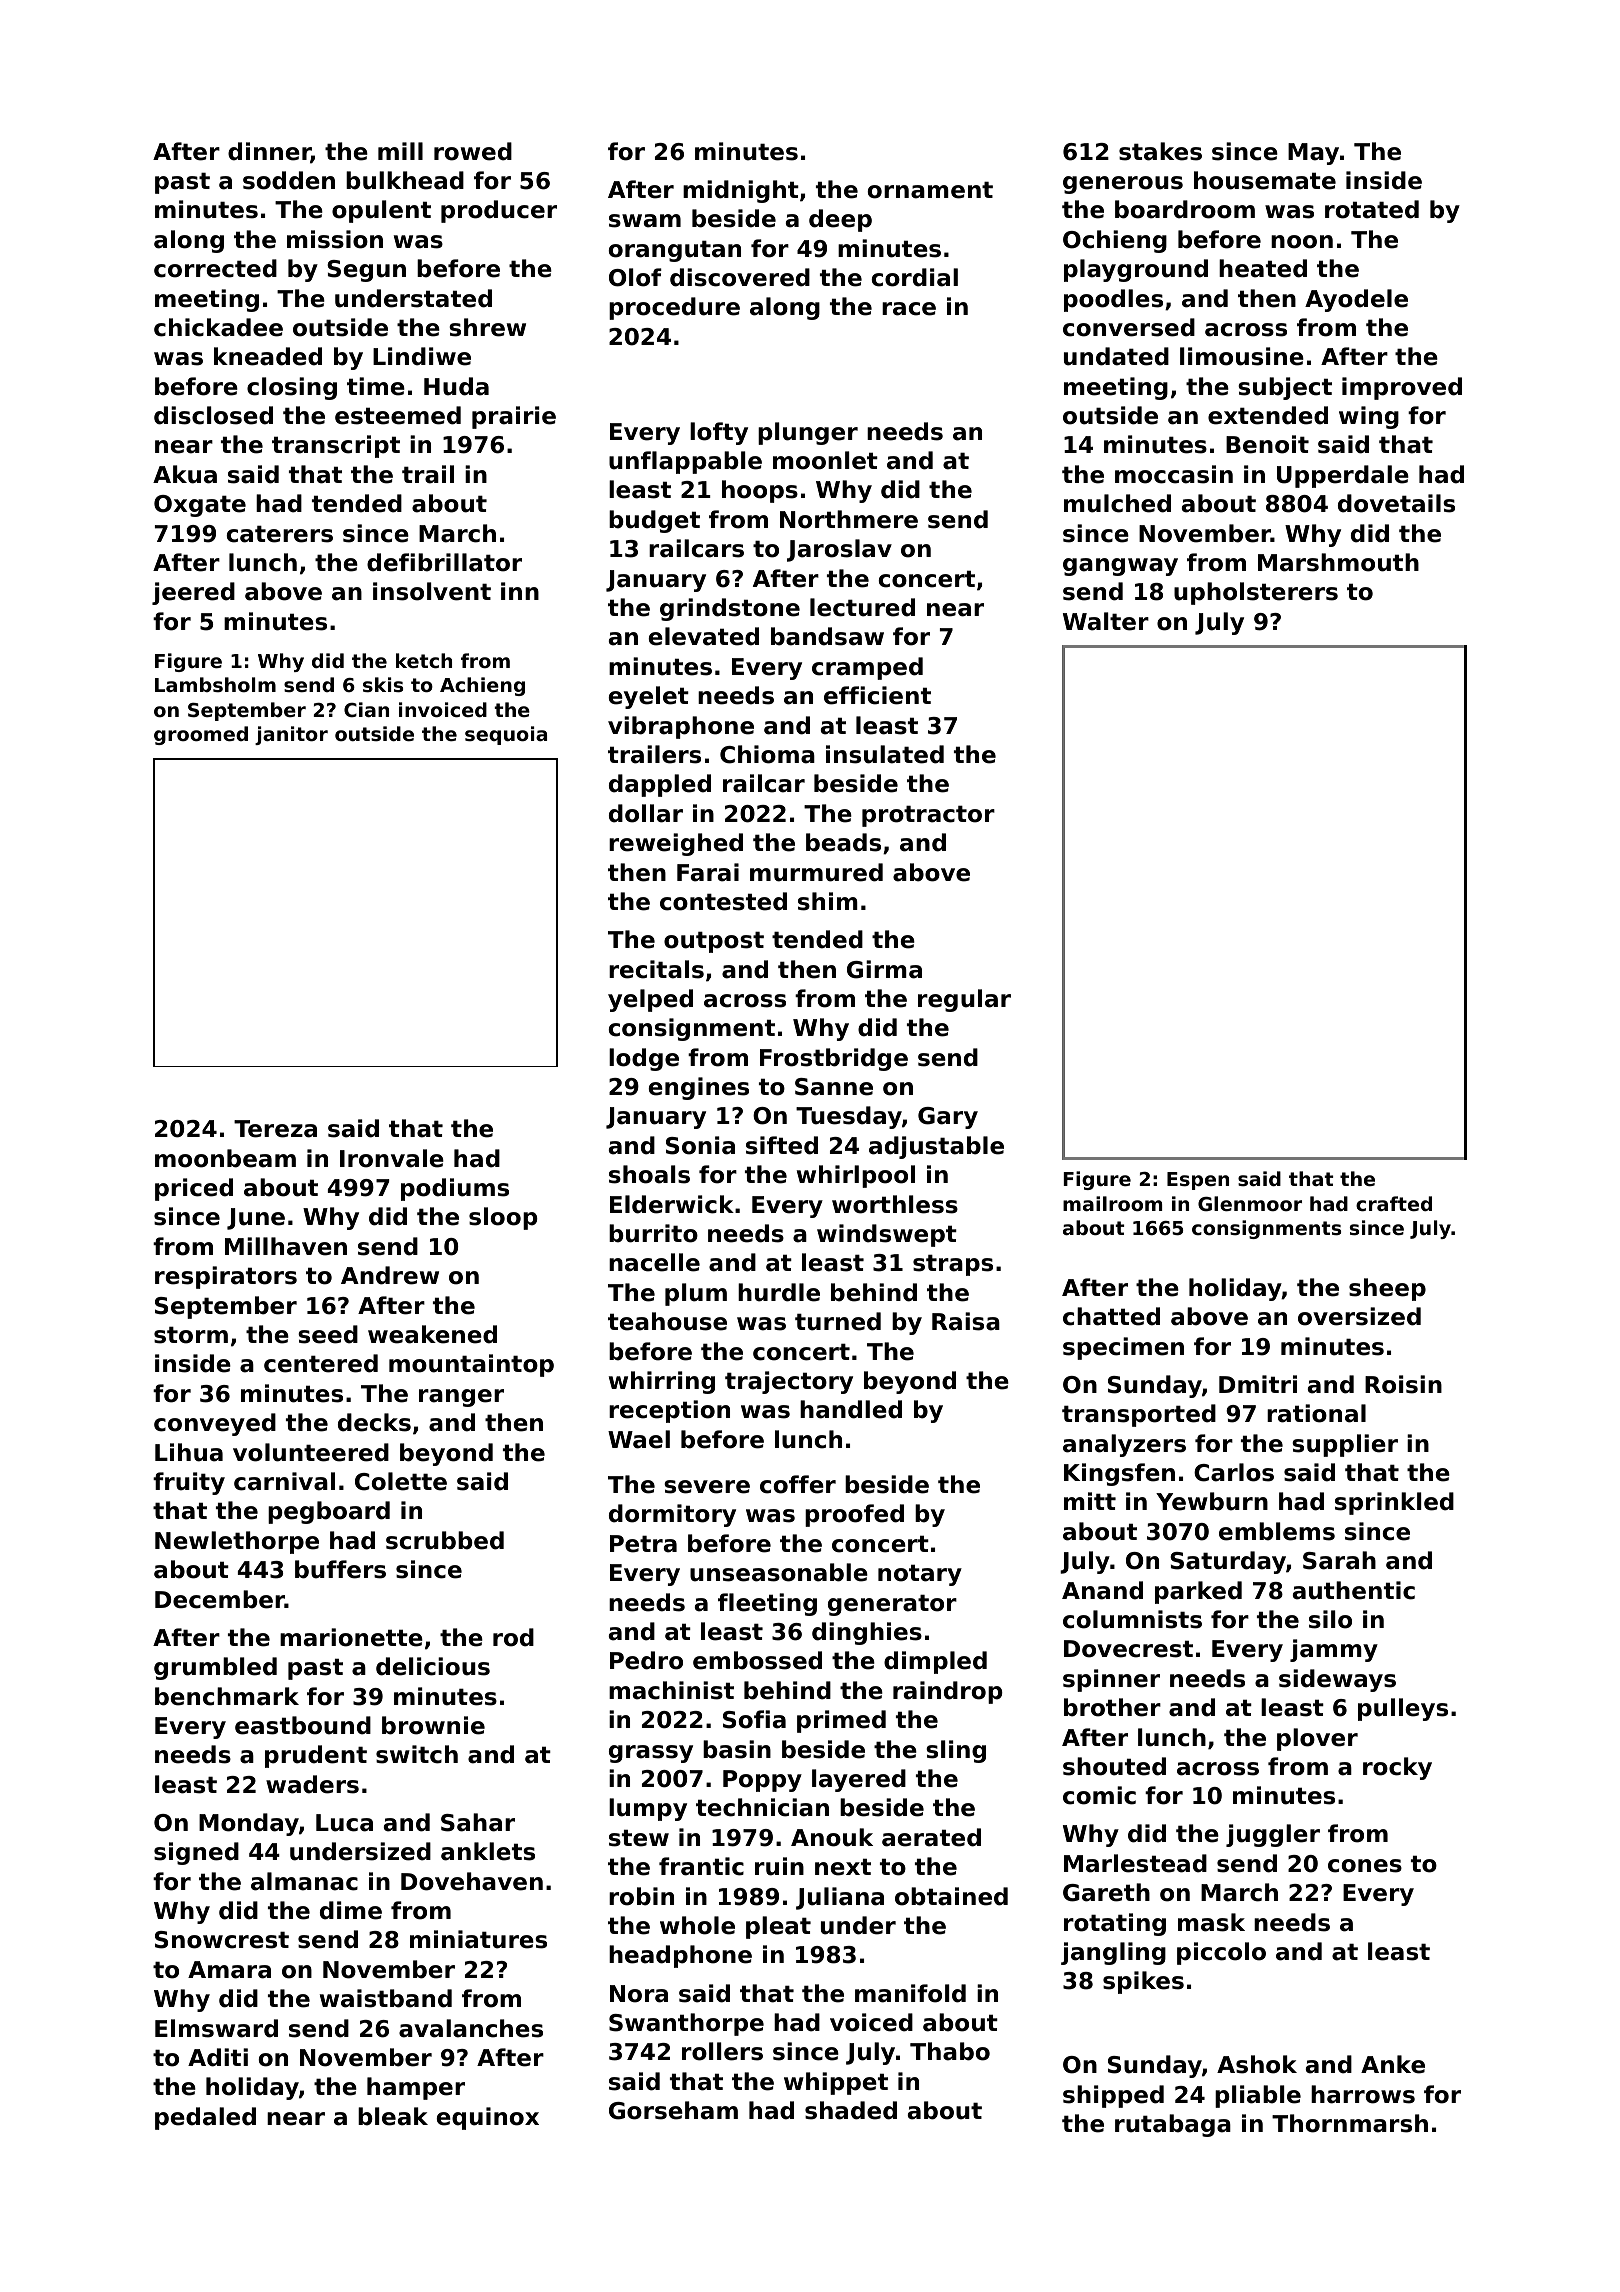 The height and width of the document is (2292, 1620). What do you see at coordinates (673, 2110) in the document?
I see `Gorseham` at bounding box center [673, 2110].
